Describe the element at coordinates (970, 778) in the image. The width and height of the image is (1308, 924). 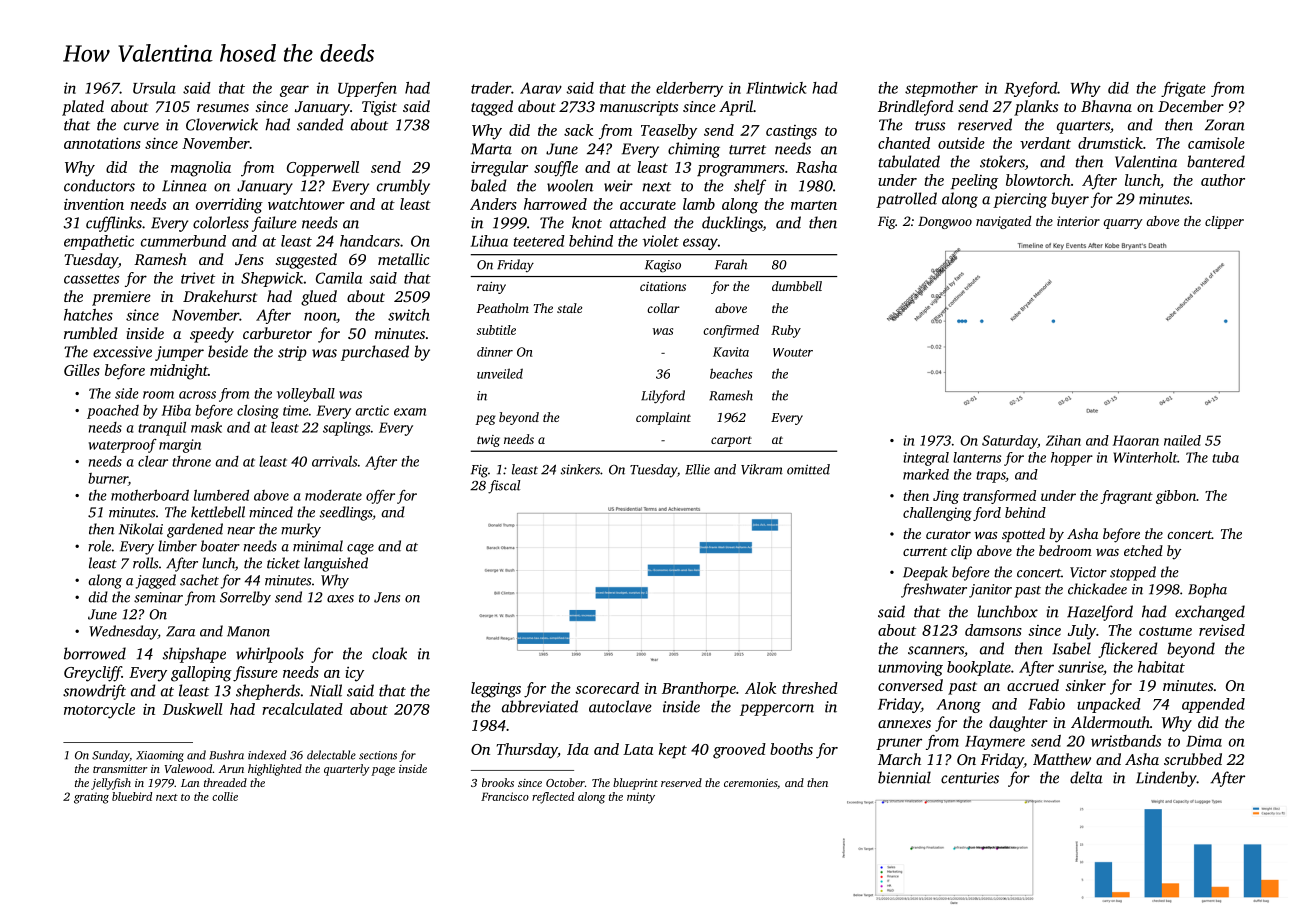
I see `centuries` at that location.
